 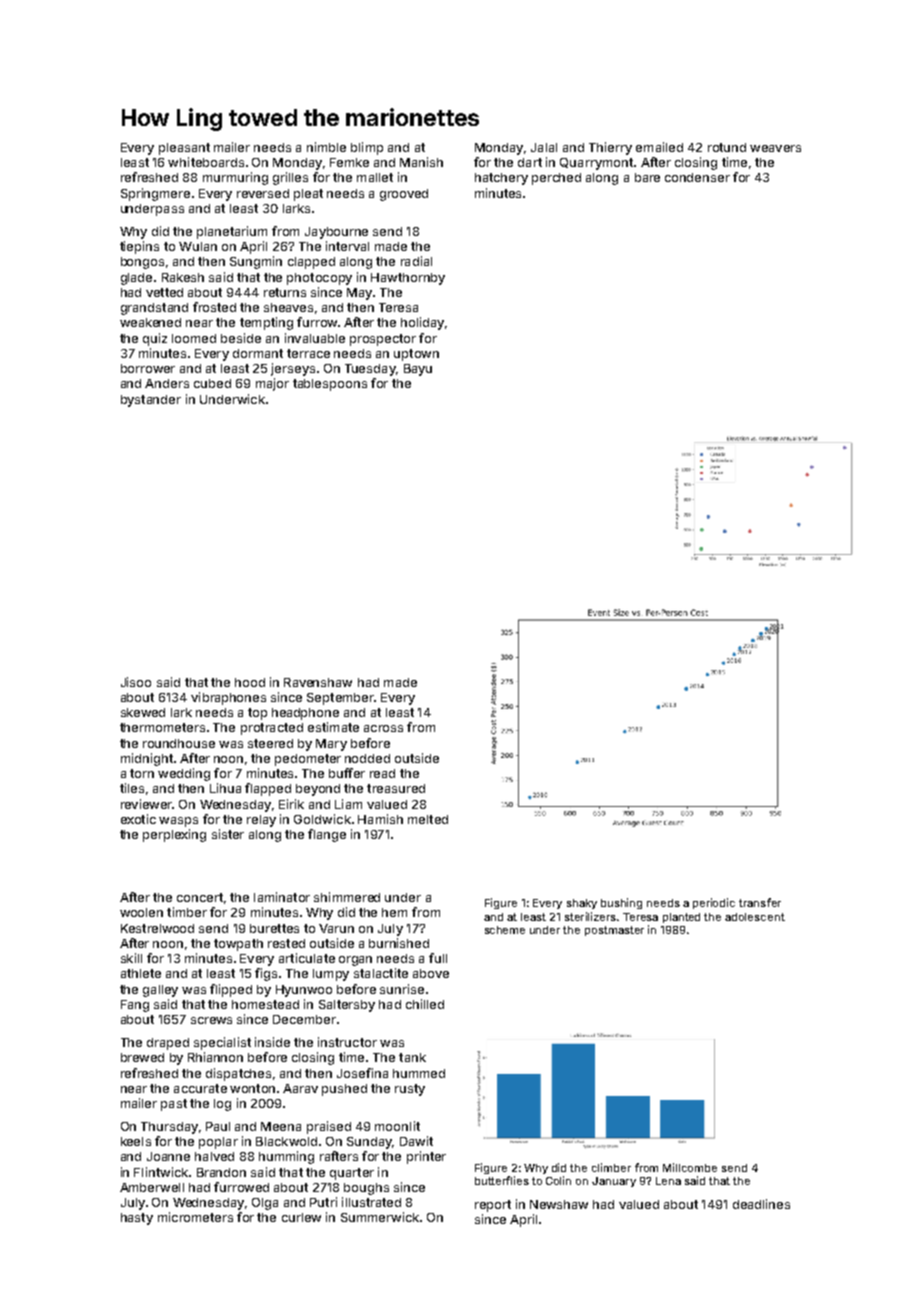 What do you see at coordinates (200, 897) in the screenshot?
I see `concert` at bounding box center [200, 897].
